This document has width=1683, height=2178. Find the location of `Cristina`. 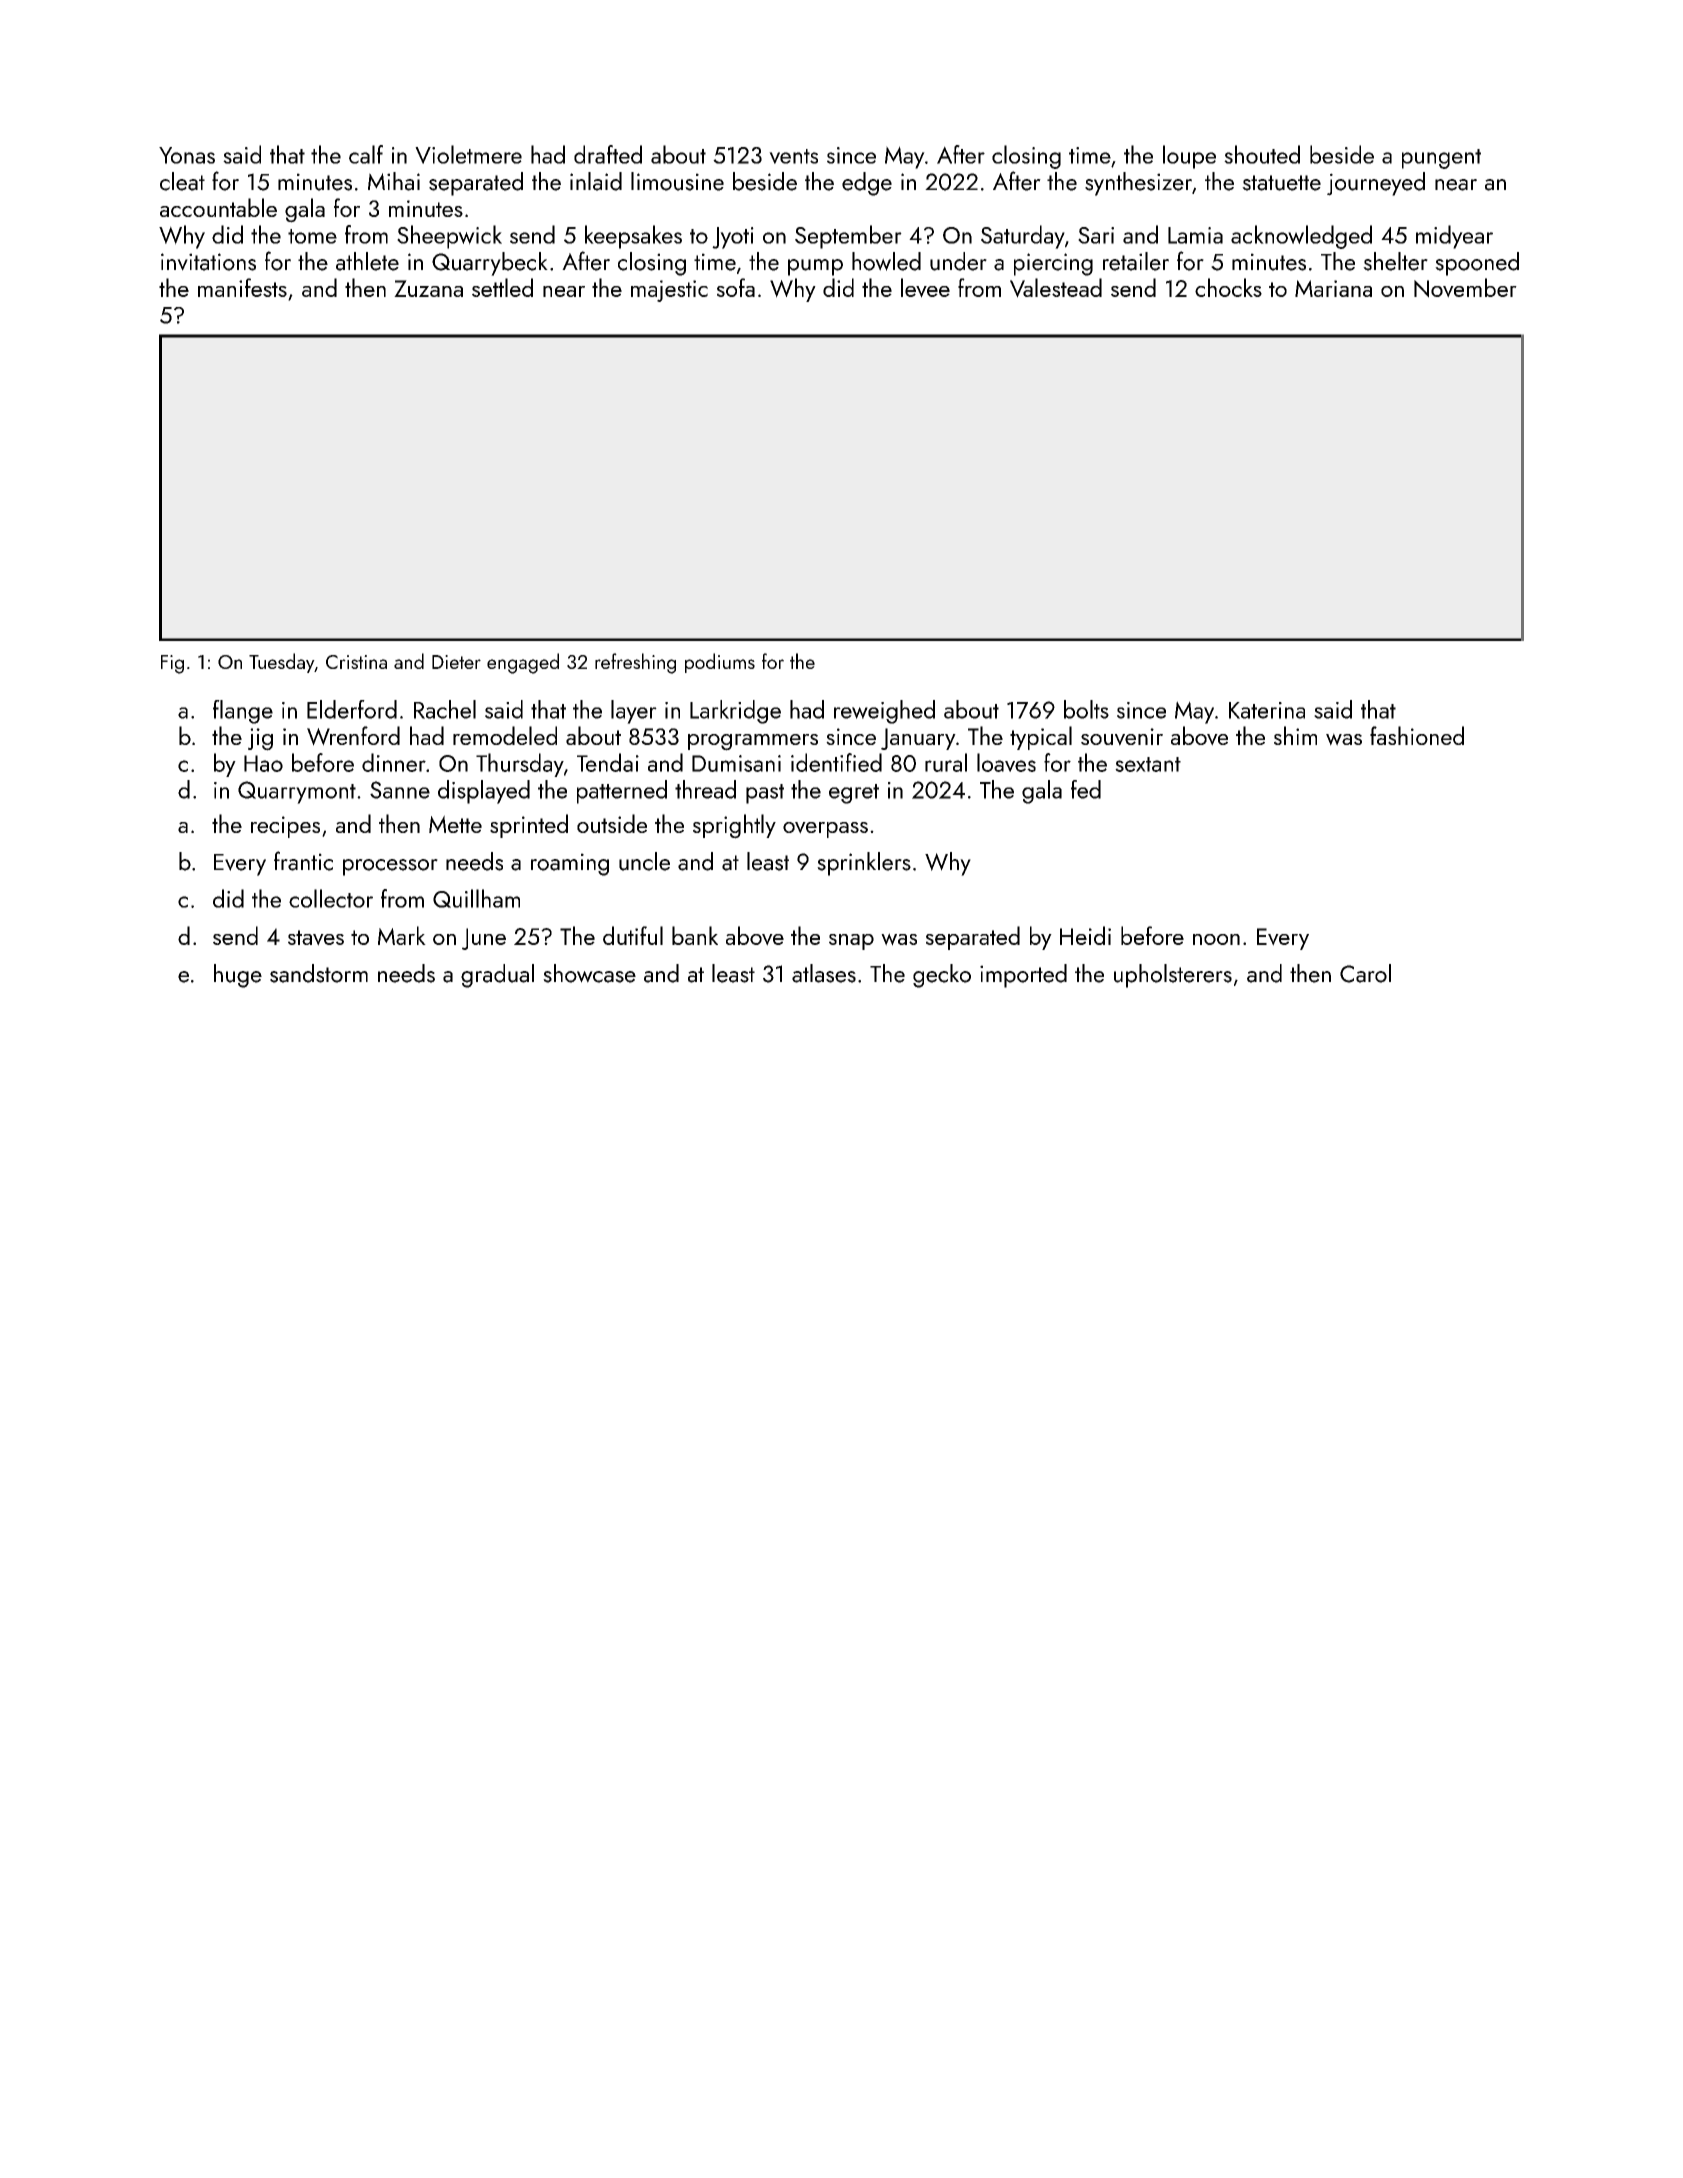

Cristina is located at coordinates (356, 662).
